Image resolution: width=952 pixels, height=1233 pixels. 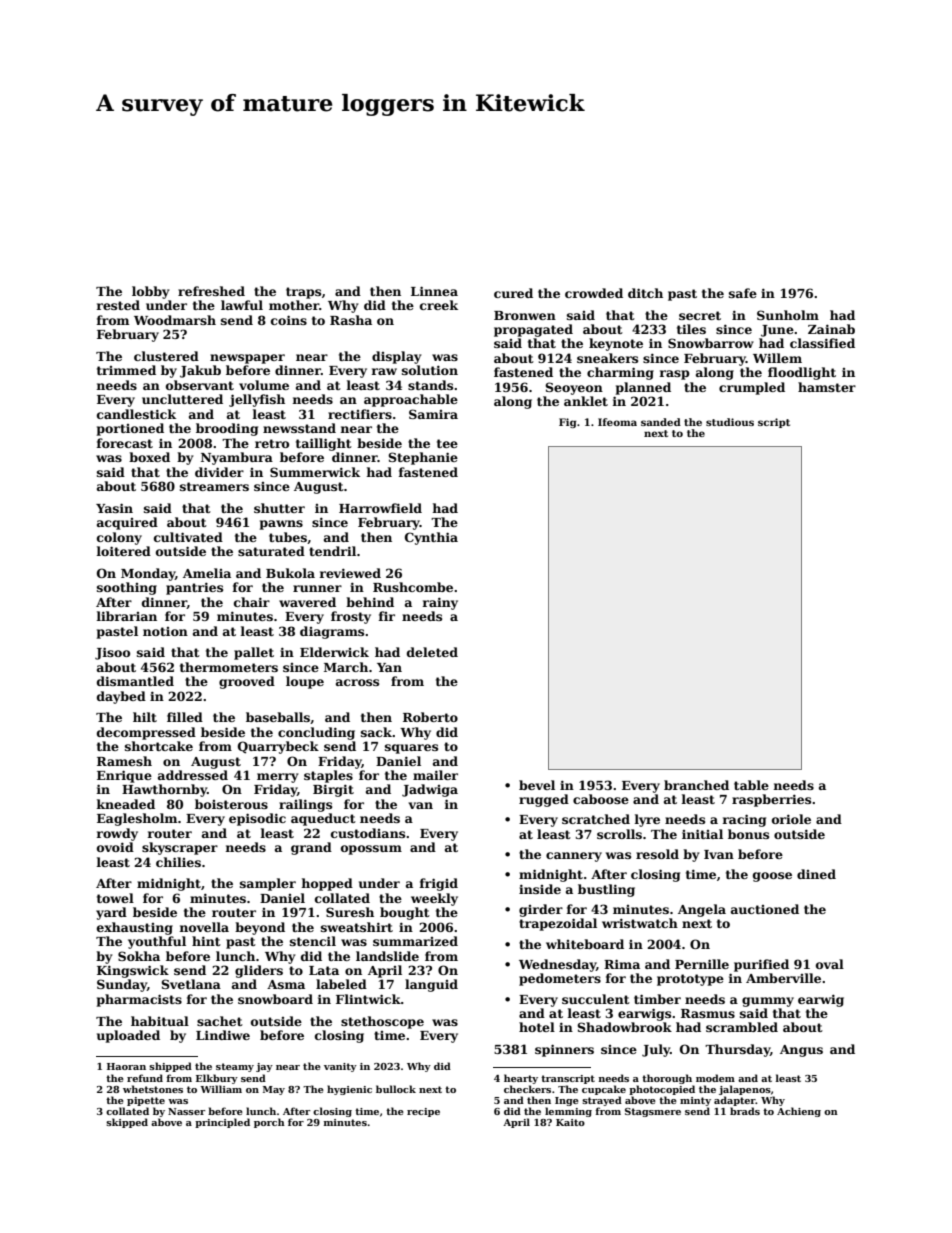 I want to click on rainy, so click(x=440, y=603).
